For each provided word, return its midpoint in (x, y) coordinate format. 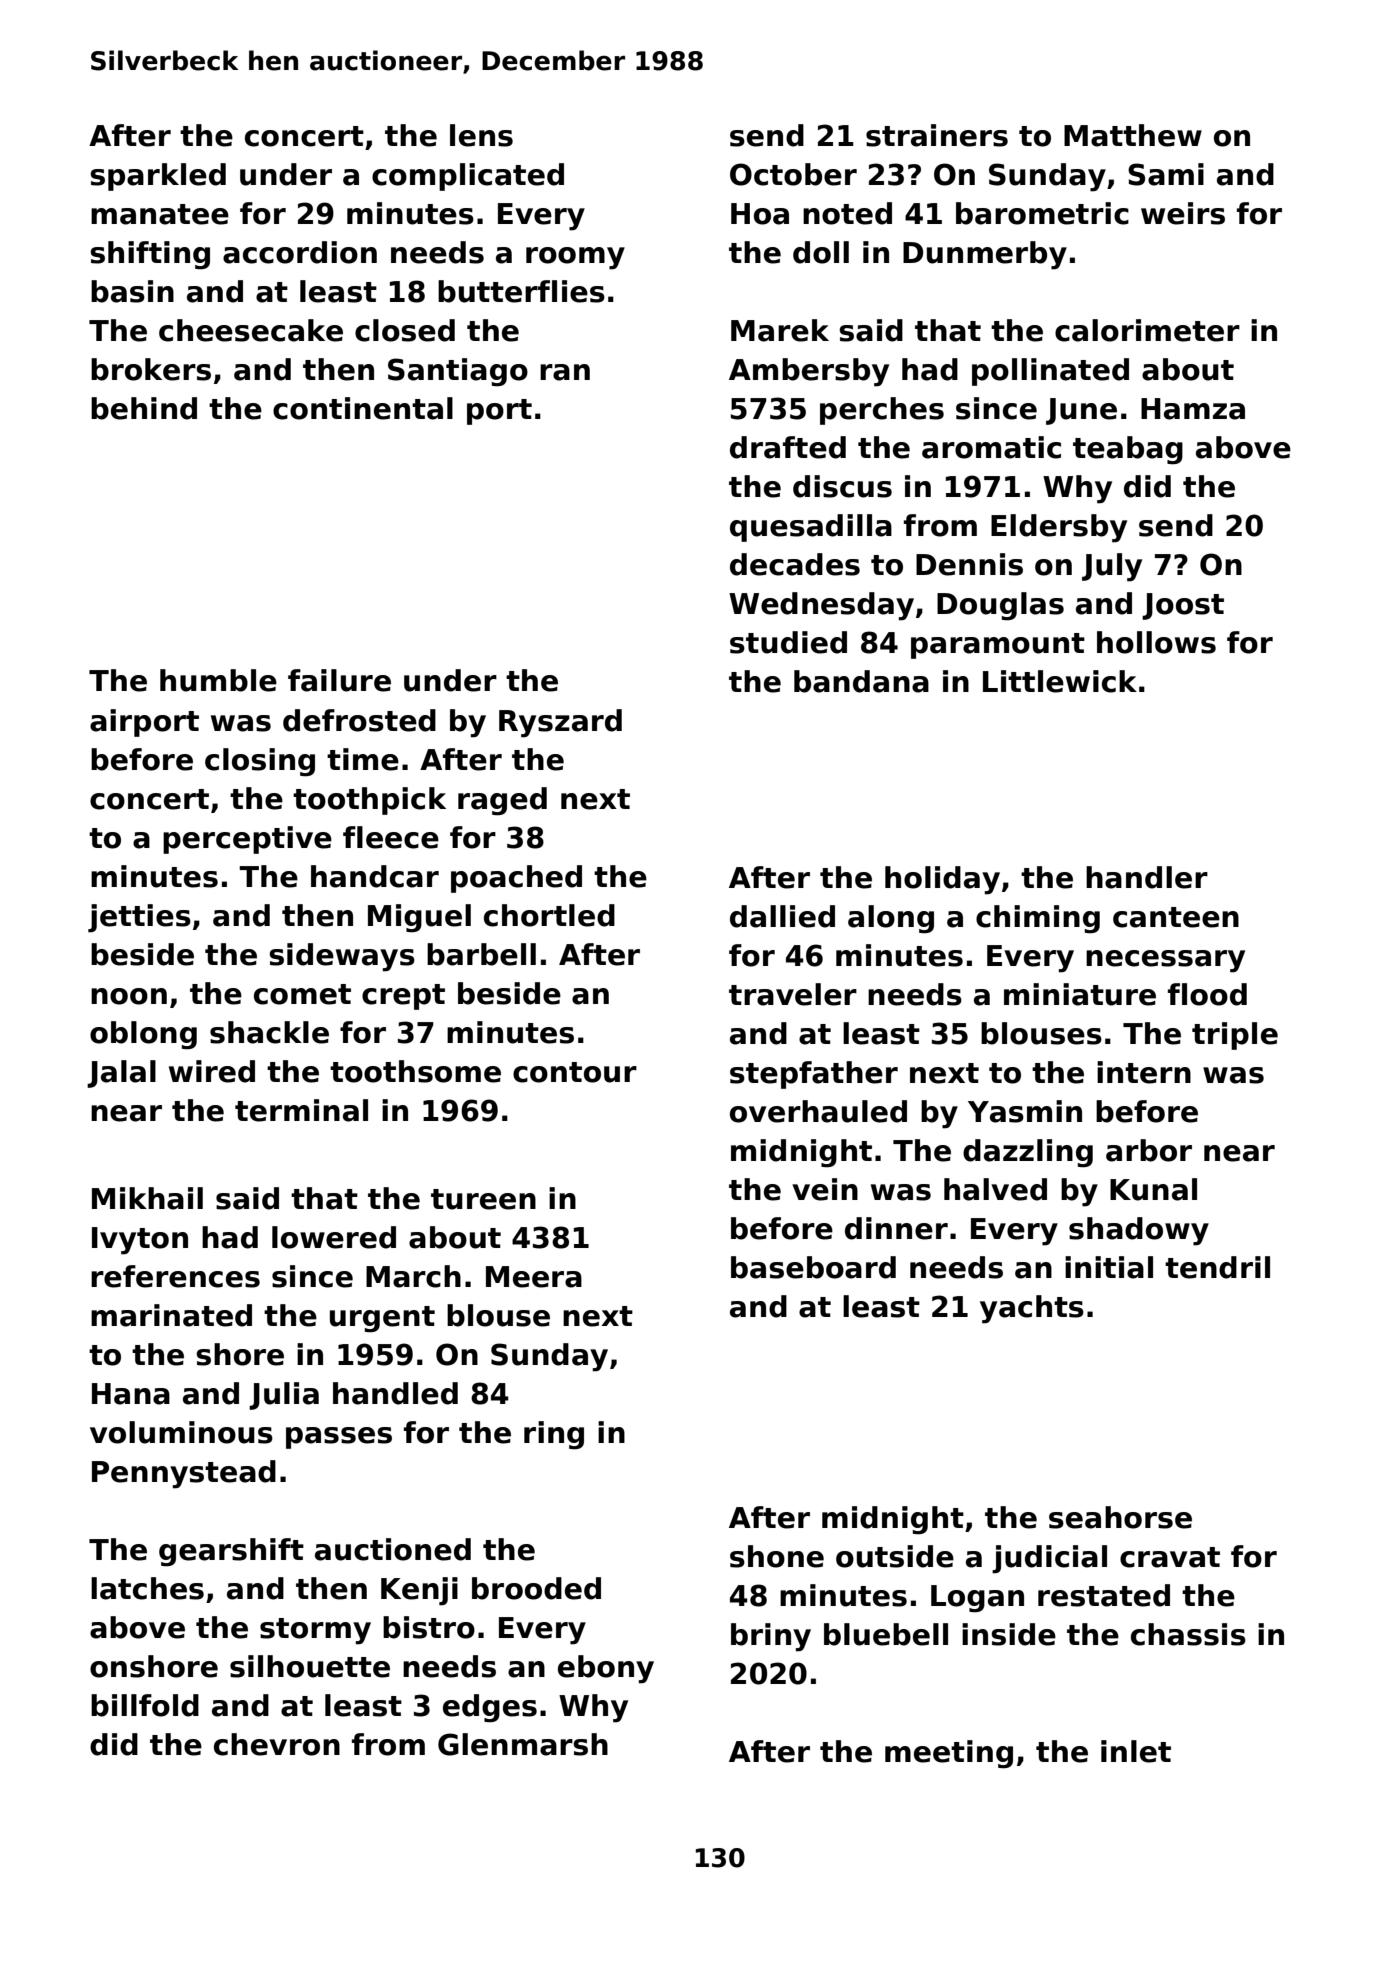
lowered (334, 1237)
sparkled (158, 177)
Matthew (1133, 135)
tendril (1217, 1267)
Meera (534, 1277)
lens (481, 135)
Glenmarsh (523, 1744)
